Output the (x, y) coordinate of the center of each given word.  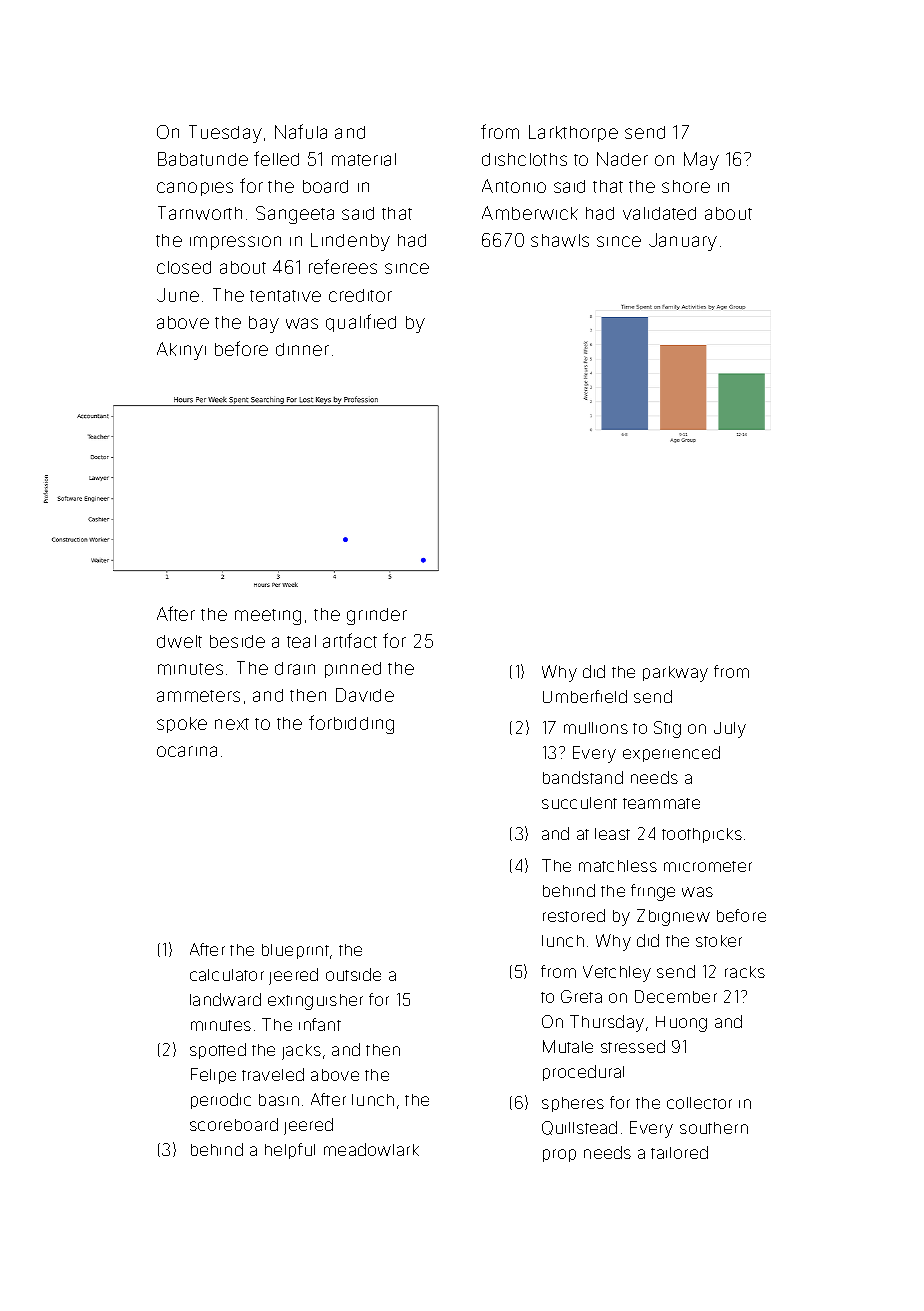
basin (279, 1100)
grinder (377, 616)
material (364, 159)
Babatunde (203, 159)
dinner (302, 349)
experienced (671, 754)
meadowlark (371, 1149)
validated (659, 213)
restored (574, 915)
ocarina (187, 751)
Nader (622, 159)
